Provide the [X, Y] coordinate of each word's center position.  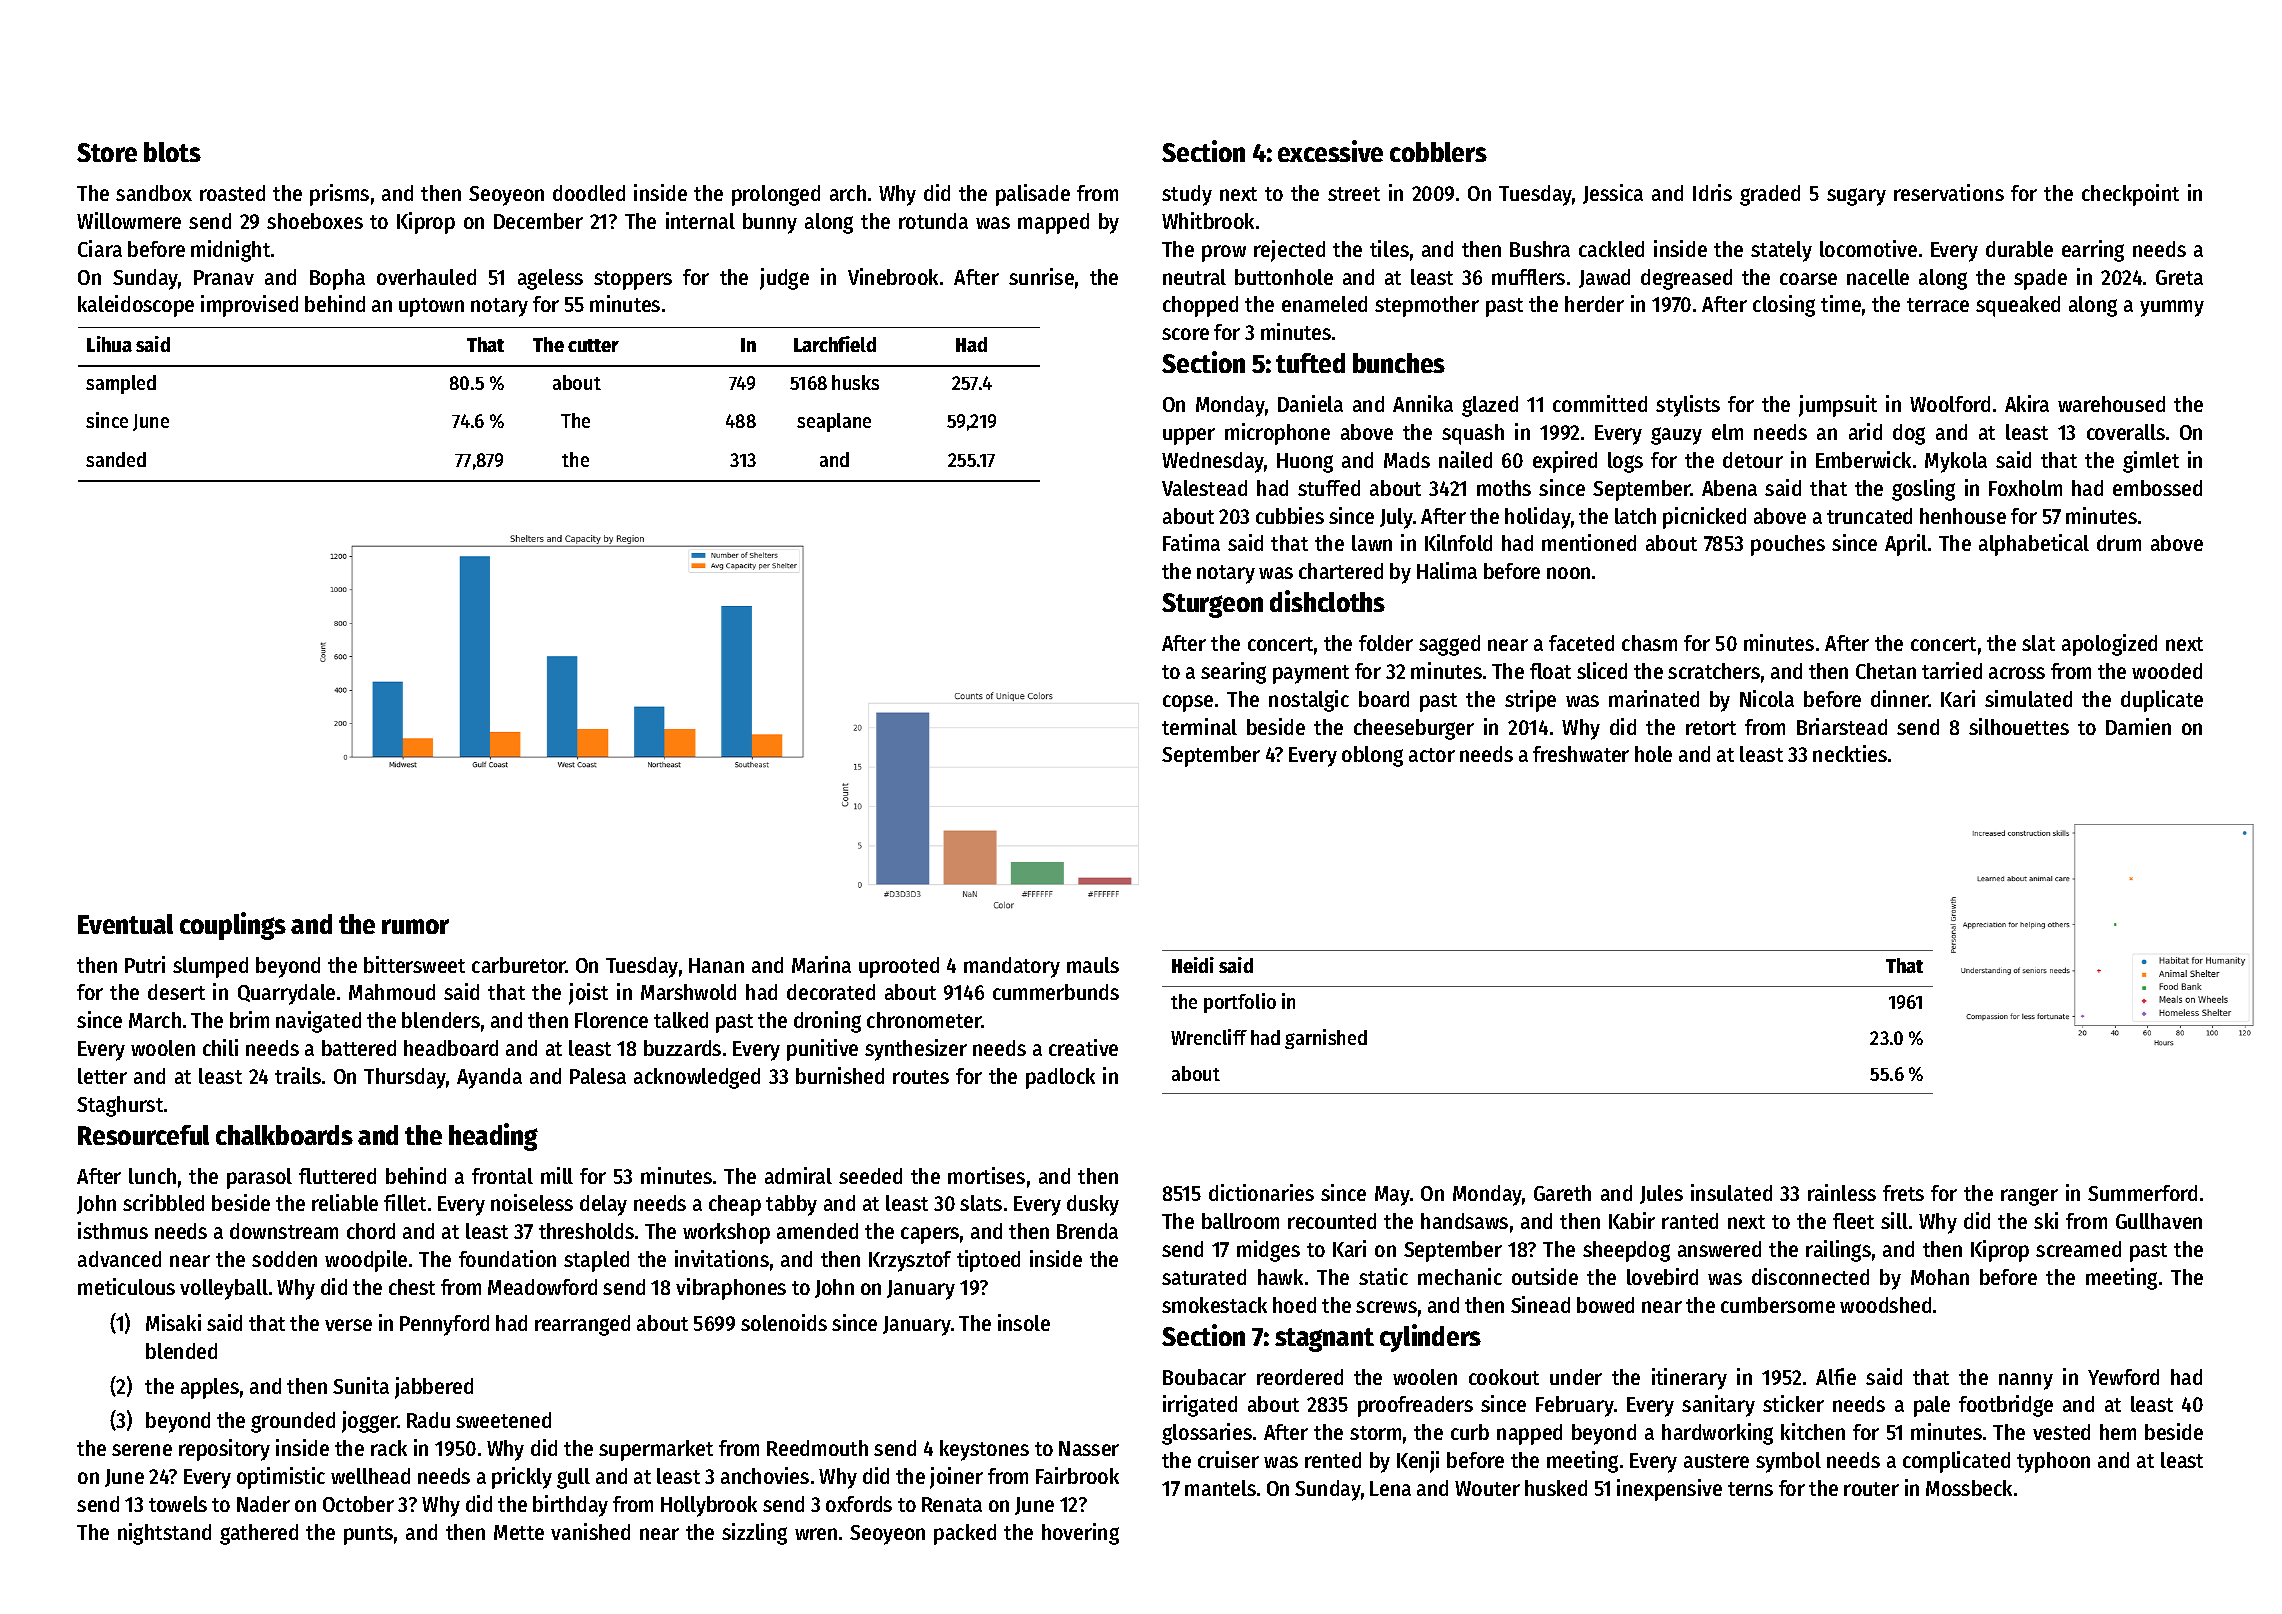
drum [2119, 543]
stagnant [1324, 1340]
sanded [116, 459]
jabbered [434, 1388]
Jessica [1613, 194]
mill [557, 1175]
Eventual [125, 924]
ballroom [1240, 1221]
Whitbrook [1208, 220]
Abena [1729, 488]
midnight [230, 251]
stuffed [1329, 488]
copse [1188, 703]
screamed [2078, 1249]
